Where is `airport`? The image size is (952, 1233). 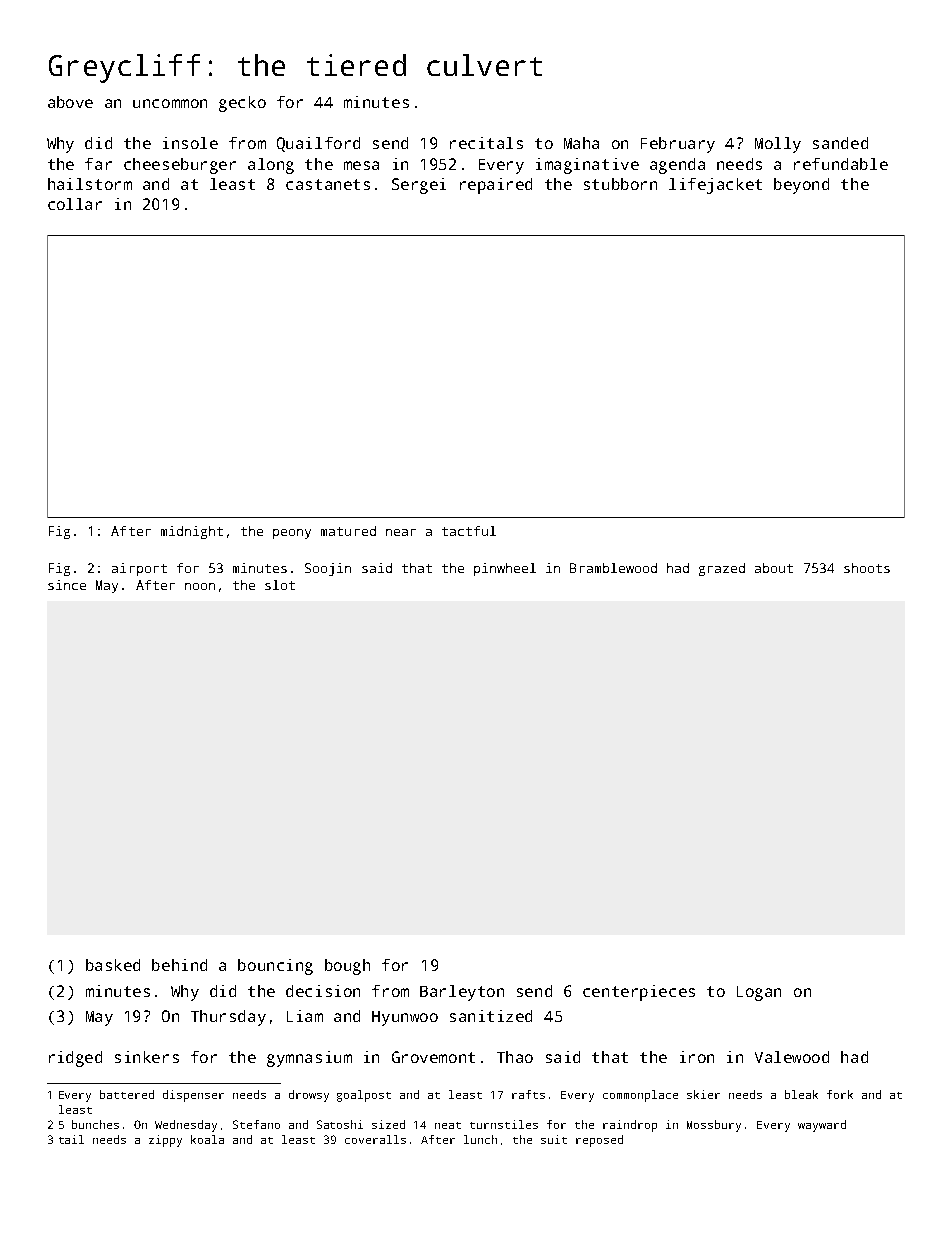
airport is located at coordinates (139, 569).
